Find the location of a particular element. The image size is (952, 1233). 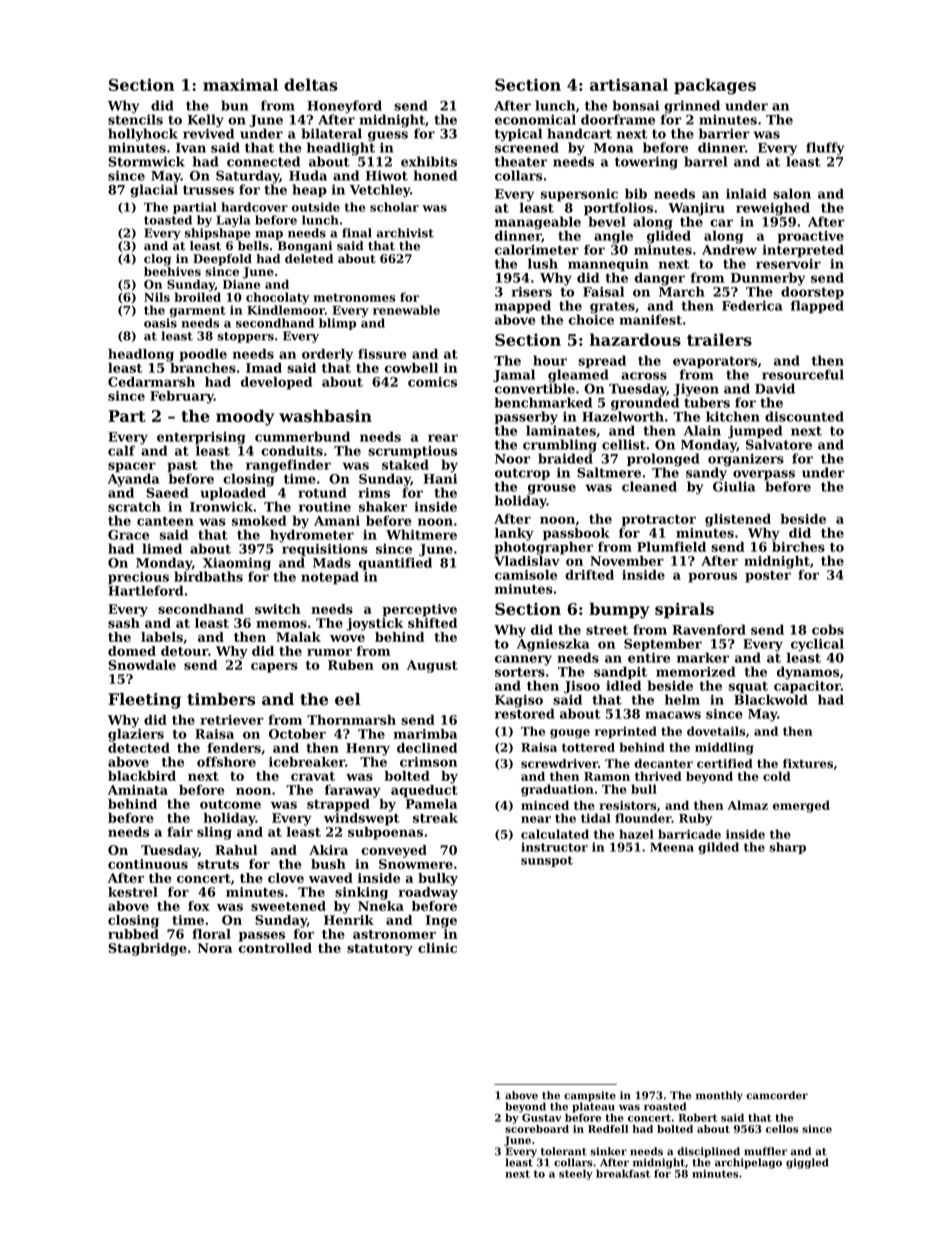

Honeyford is located at coordinates (344, 107).
